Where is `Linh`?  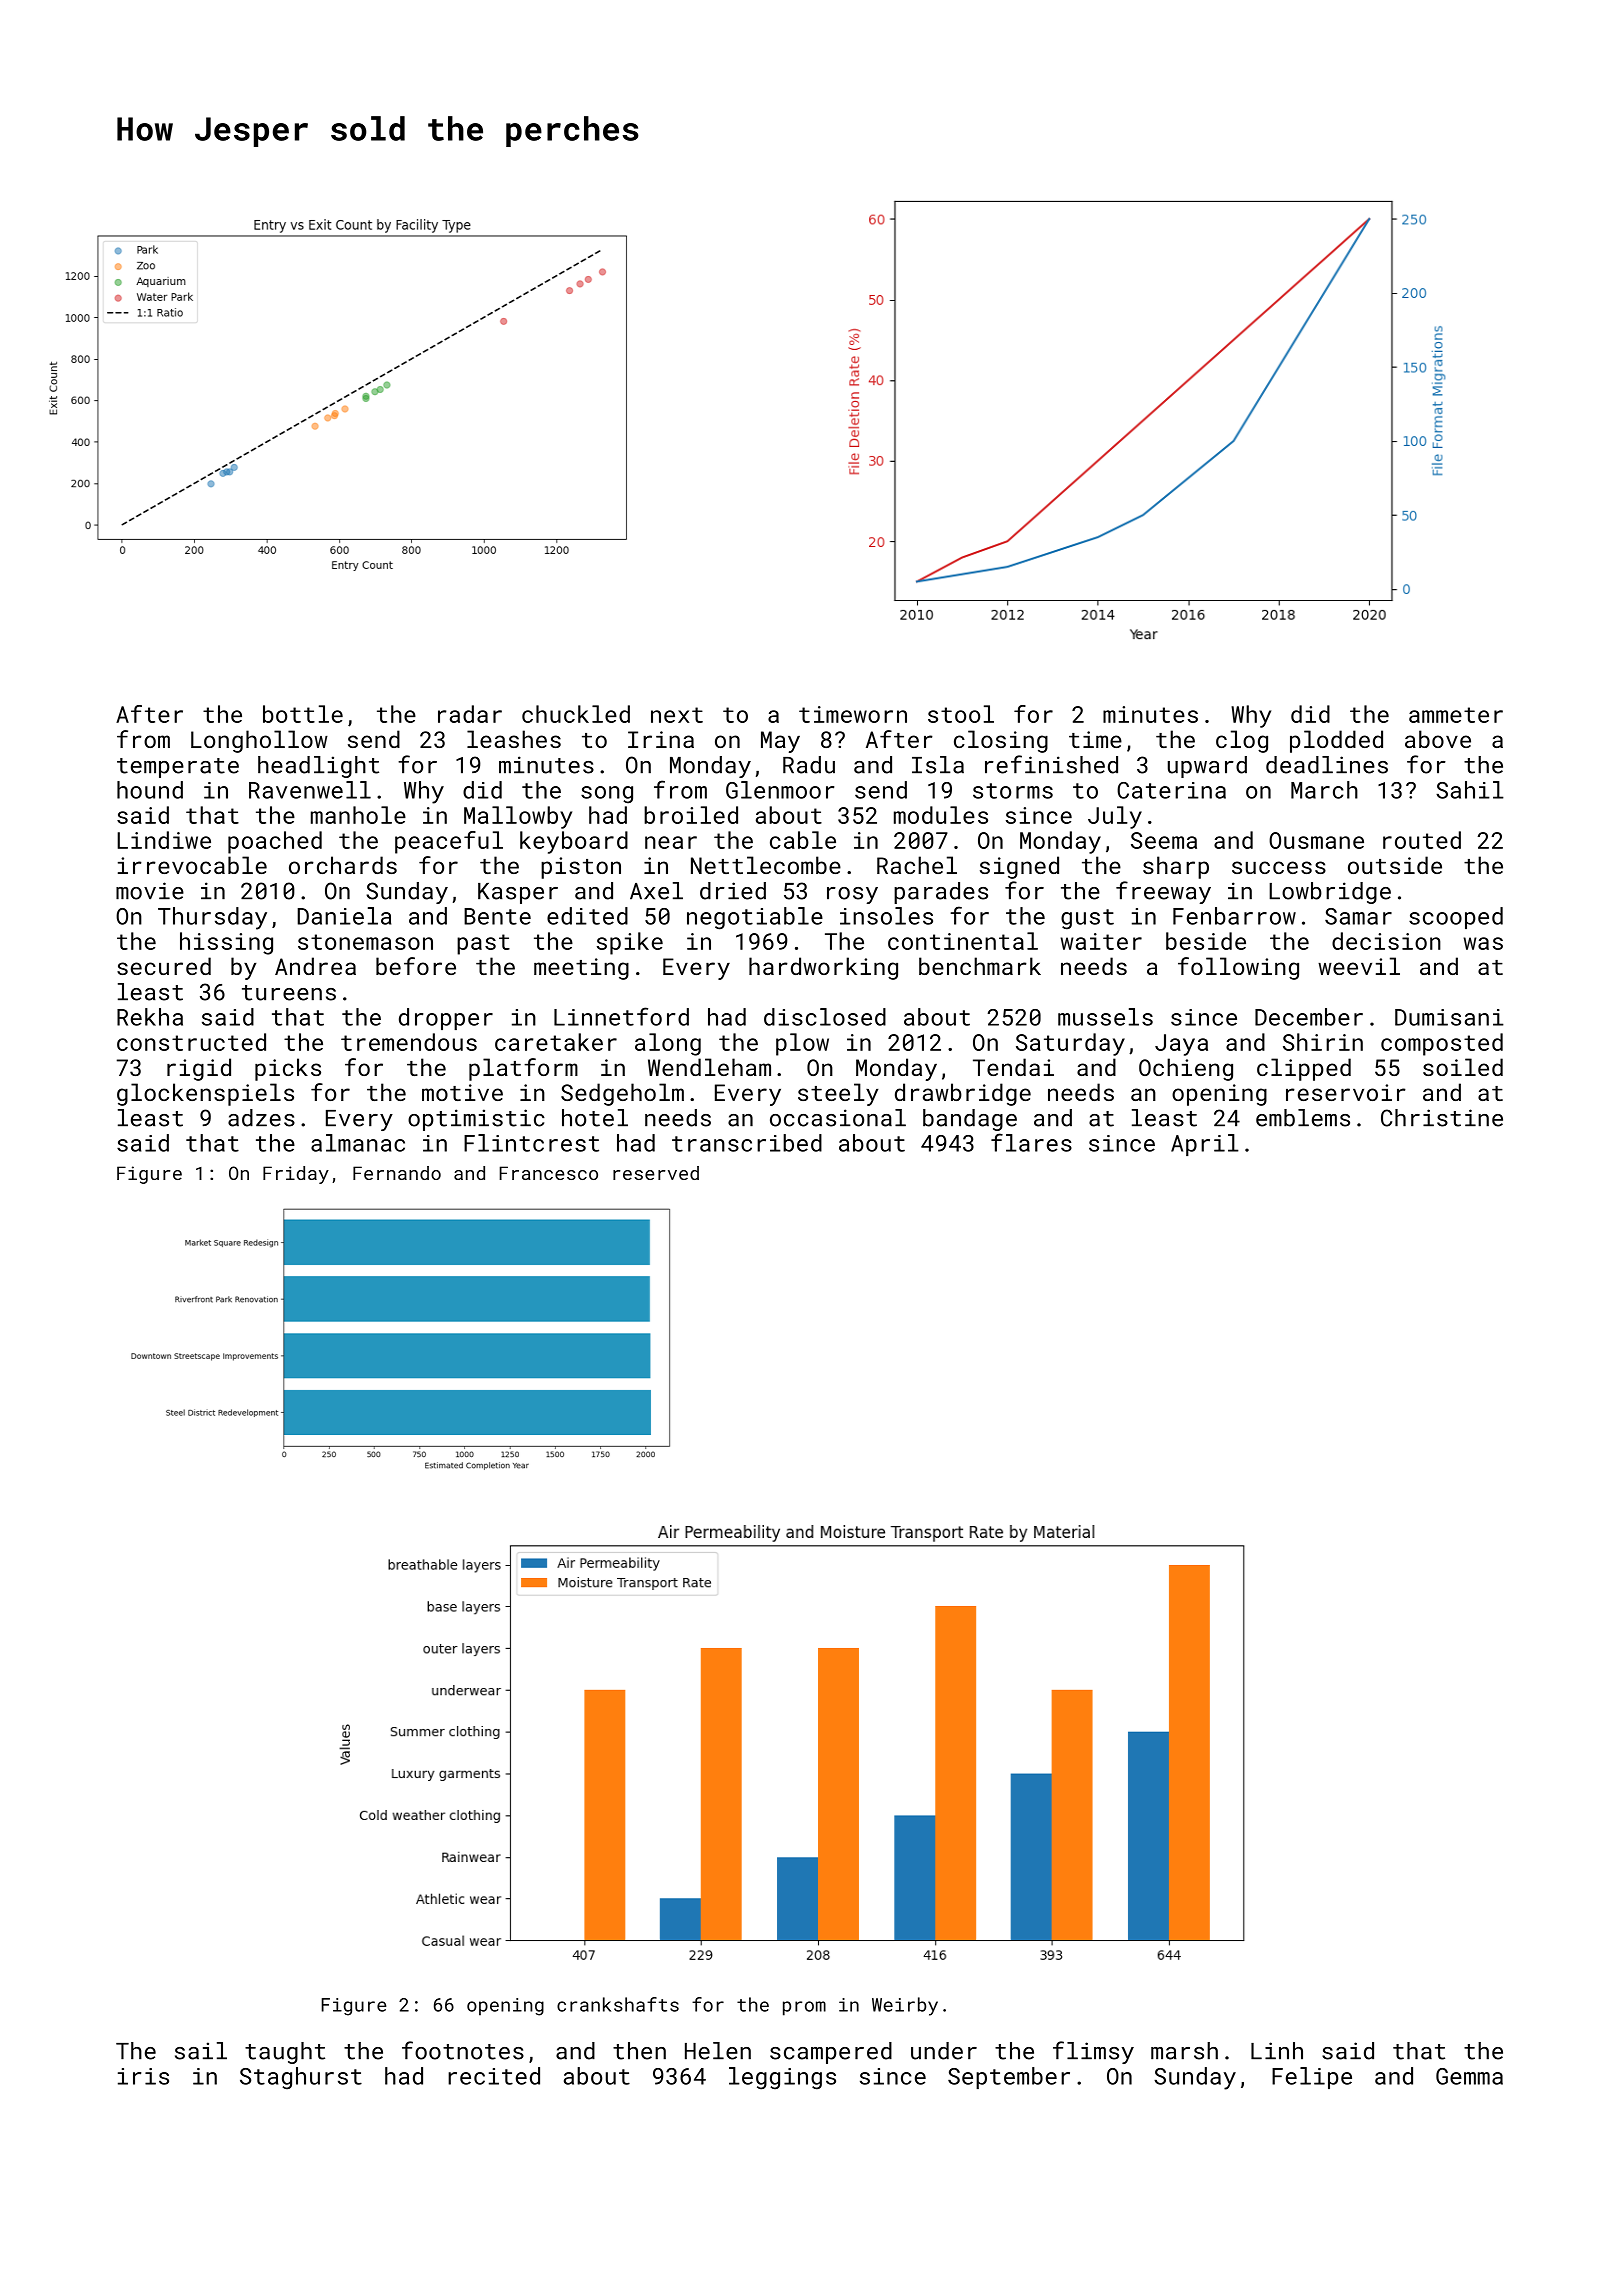
Linh is located at coordinates (1277, 2050).
